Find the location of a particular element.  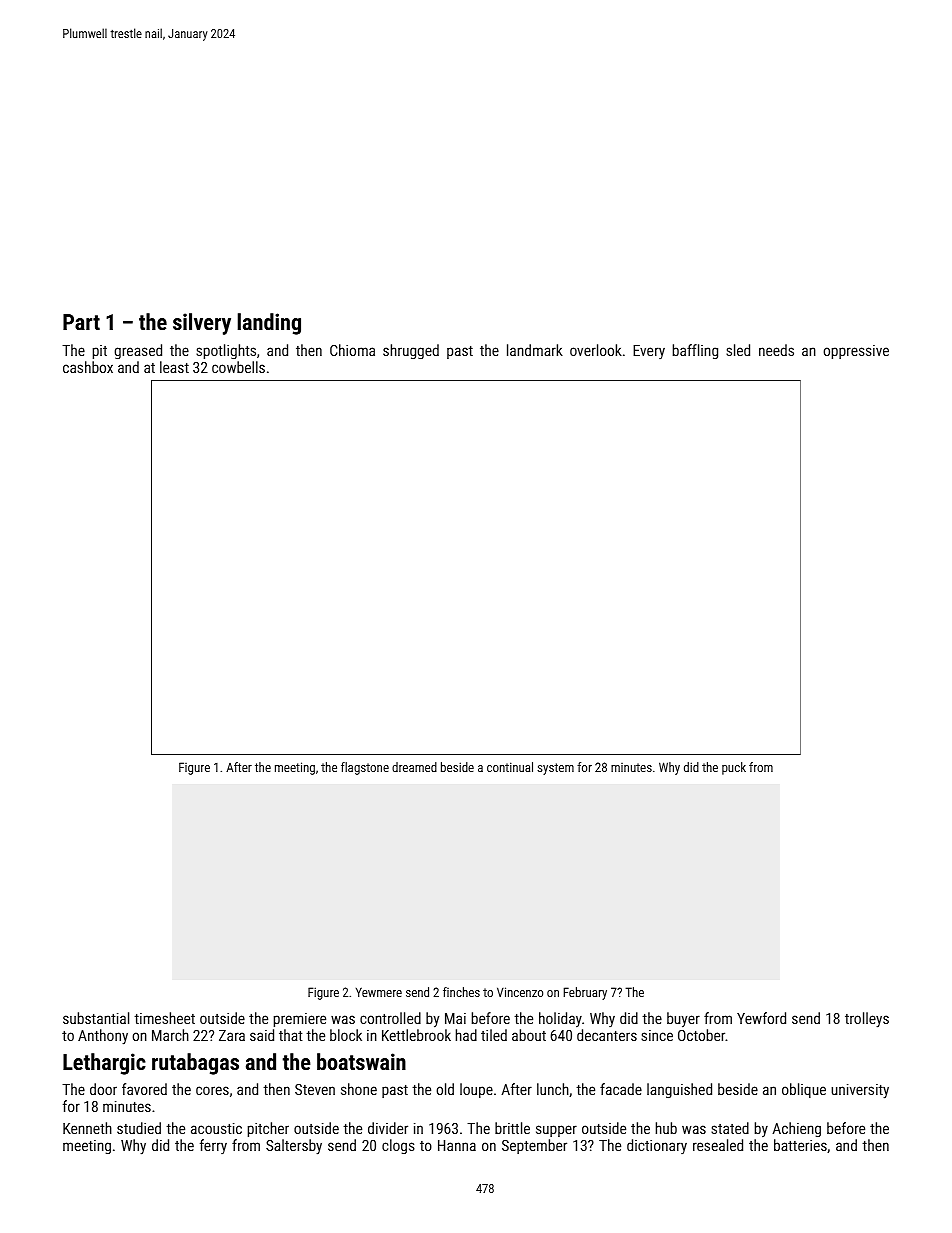

sled is located at coordinates (738, 350).
